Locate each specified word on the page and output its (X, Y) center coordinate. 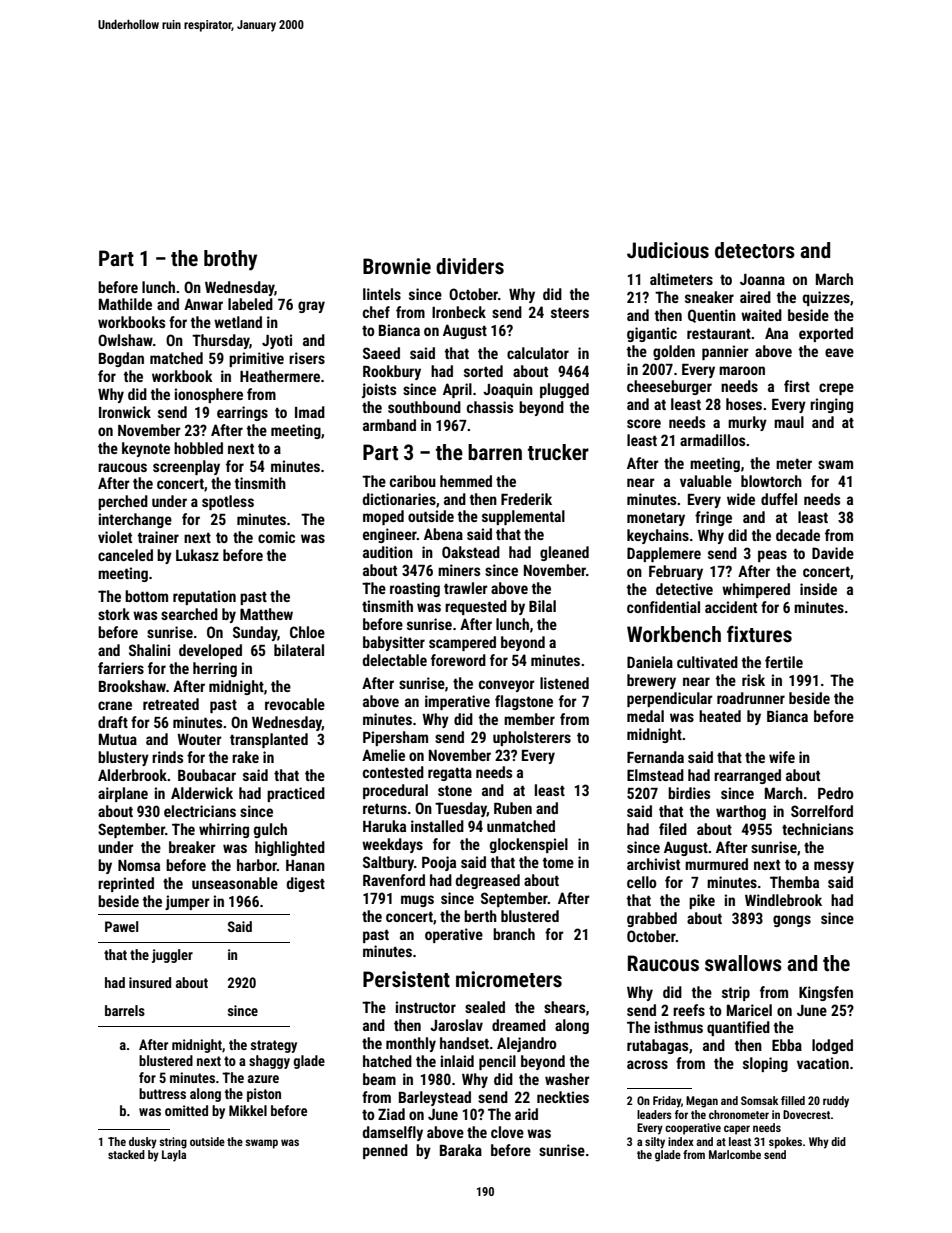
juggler (172, 956)
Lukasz (197, 555)
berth (480, 916)
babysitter (394, 643)
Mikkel (248, 1110)
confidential (663, 607)
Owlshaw (125, 340)
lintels (382, 294)
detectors (755, 250)
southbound (424, 407)
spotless (228, 502)
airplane (123, 794)
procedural (395, 791)
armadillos (712, 440)
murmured (716, 864)
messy (834, 867)
